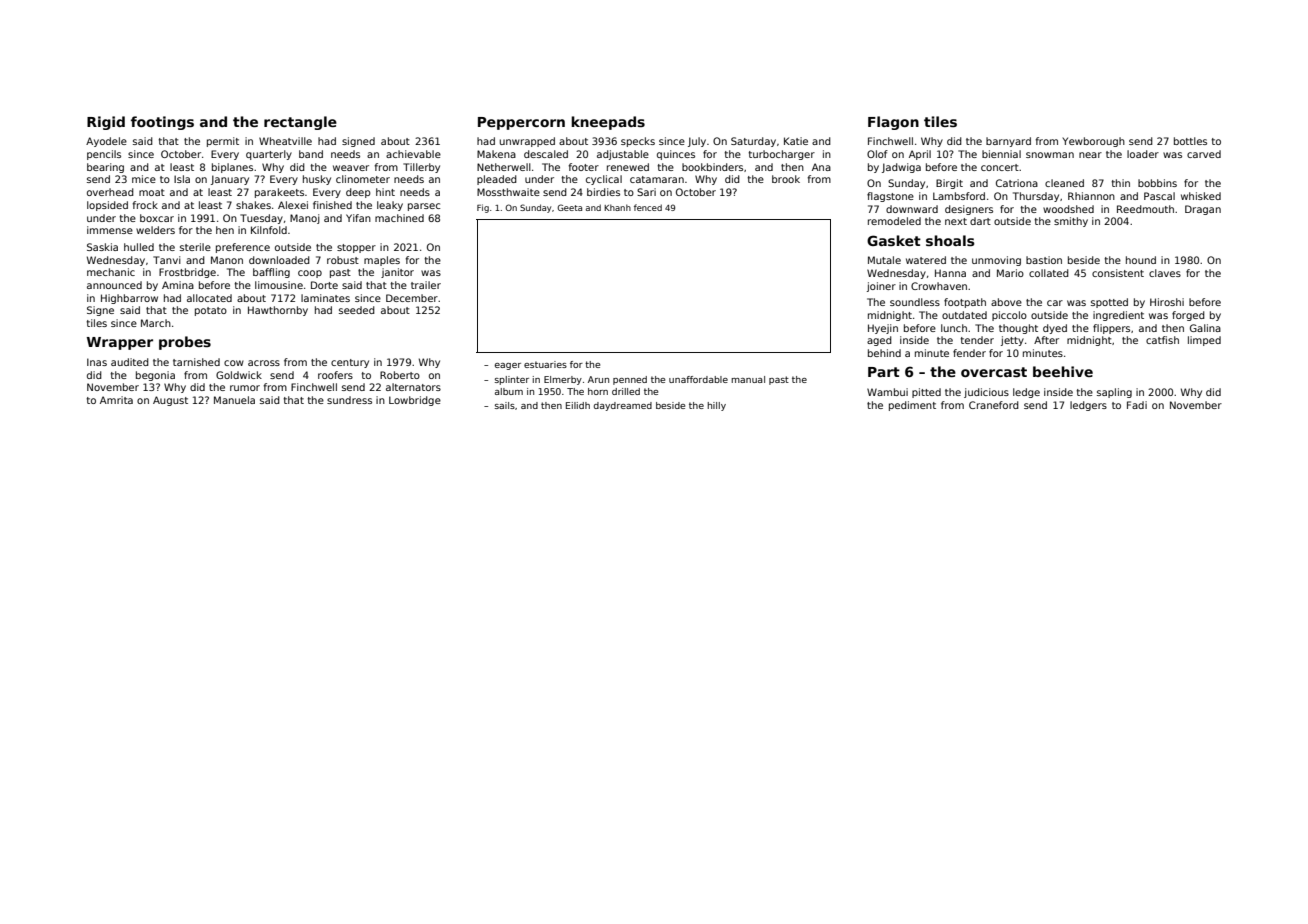 This document has height=924, width=1308. Describe the element at coordinates (604, 180) in the document. I see `cyclical` at that location.
